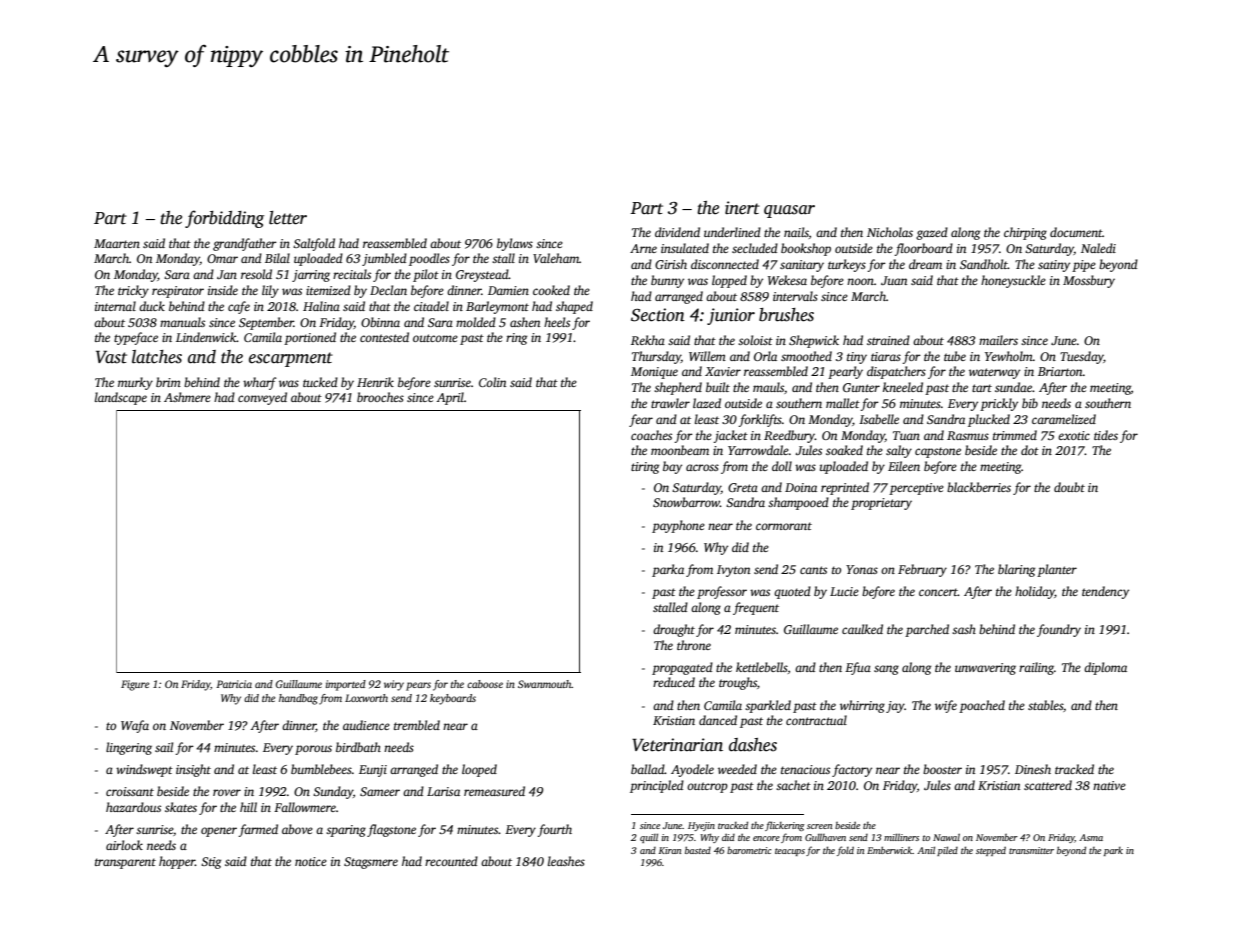 This image has width=1233, height=952. Describe the element at coordinates (121, 398) in the image. I see `landscape` at that location.
